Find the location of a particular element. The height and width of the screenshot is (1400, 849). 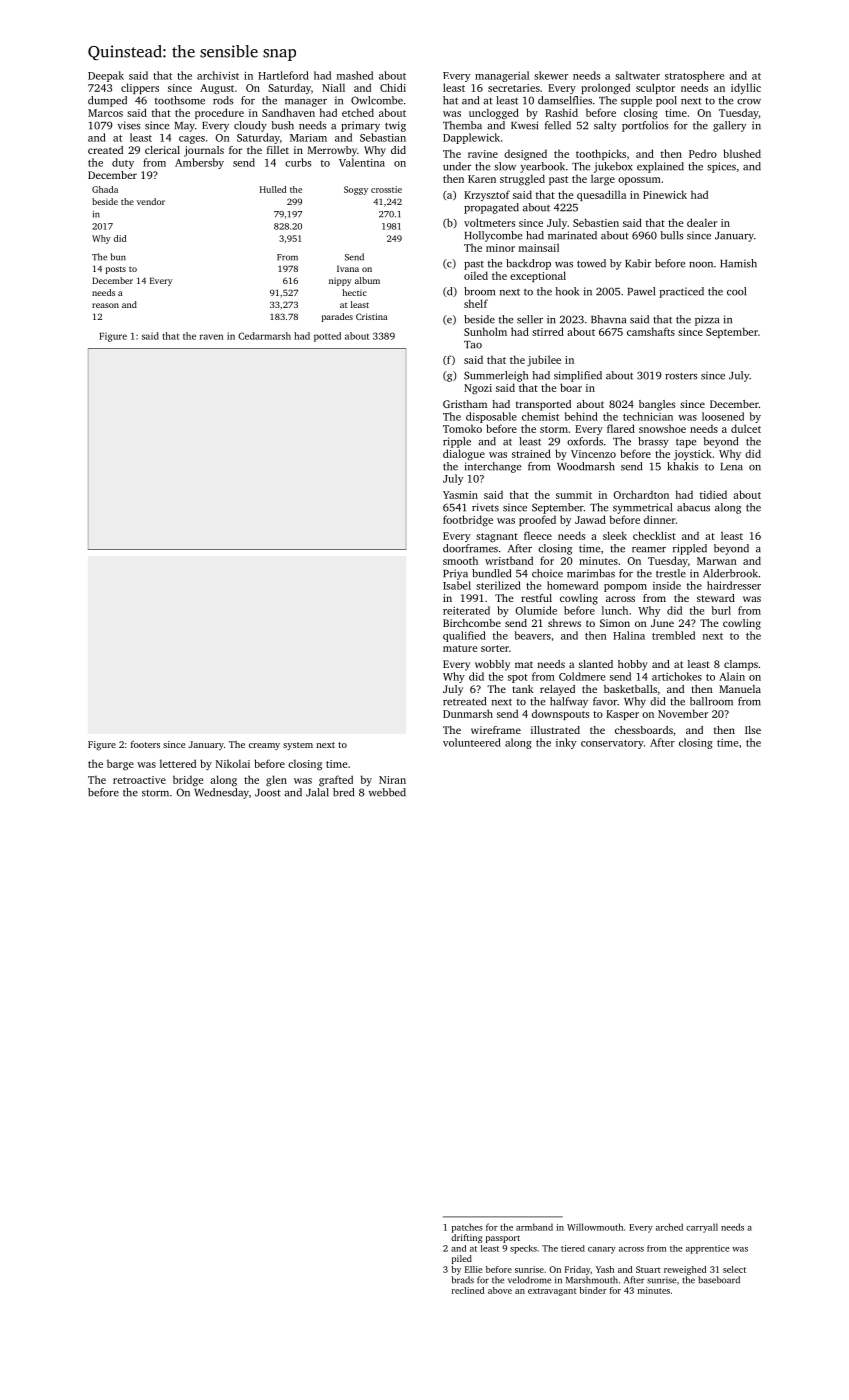

Ambersby is located at coordinates (199, 163).
